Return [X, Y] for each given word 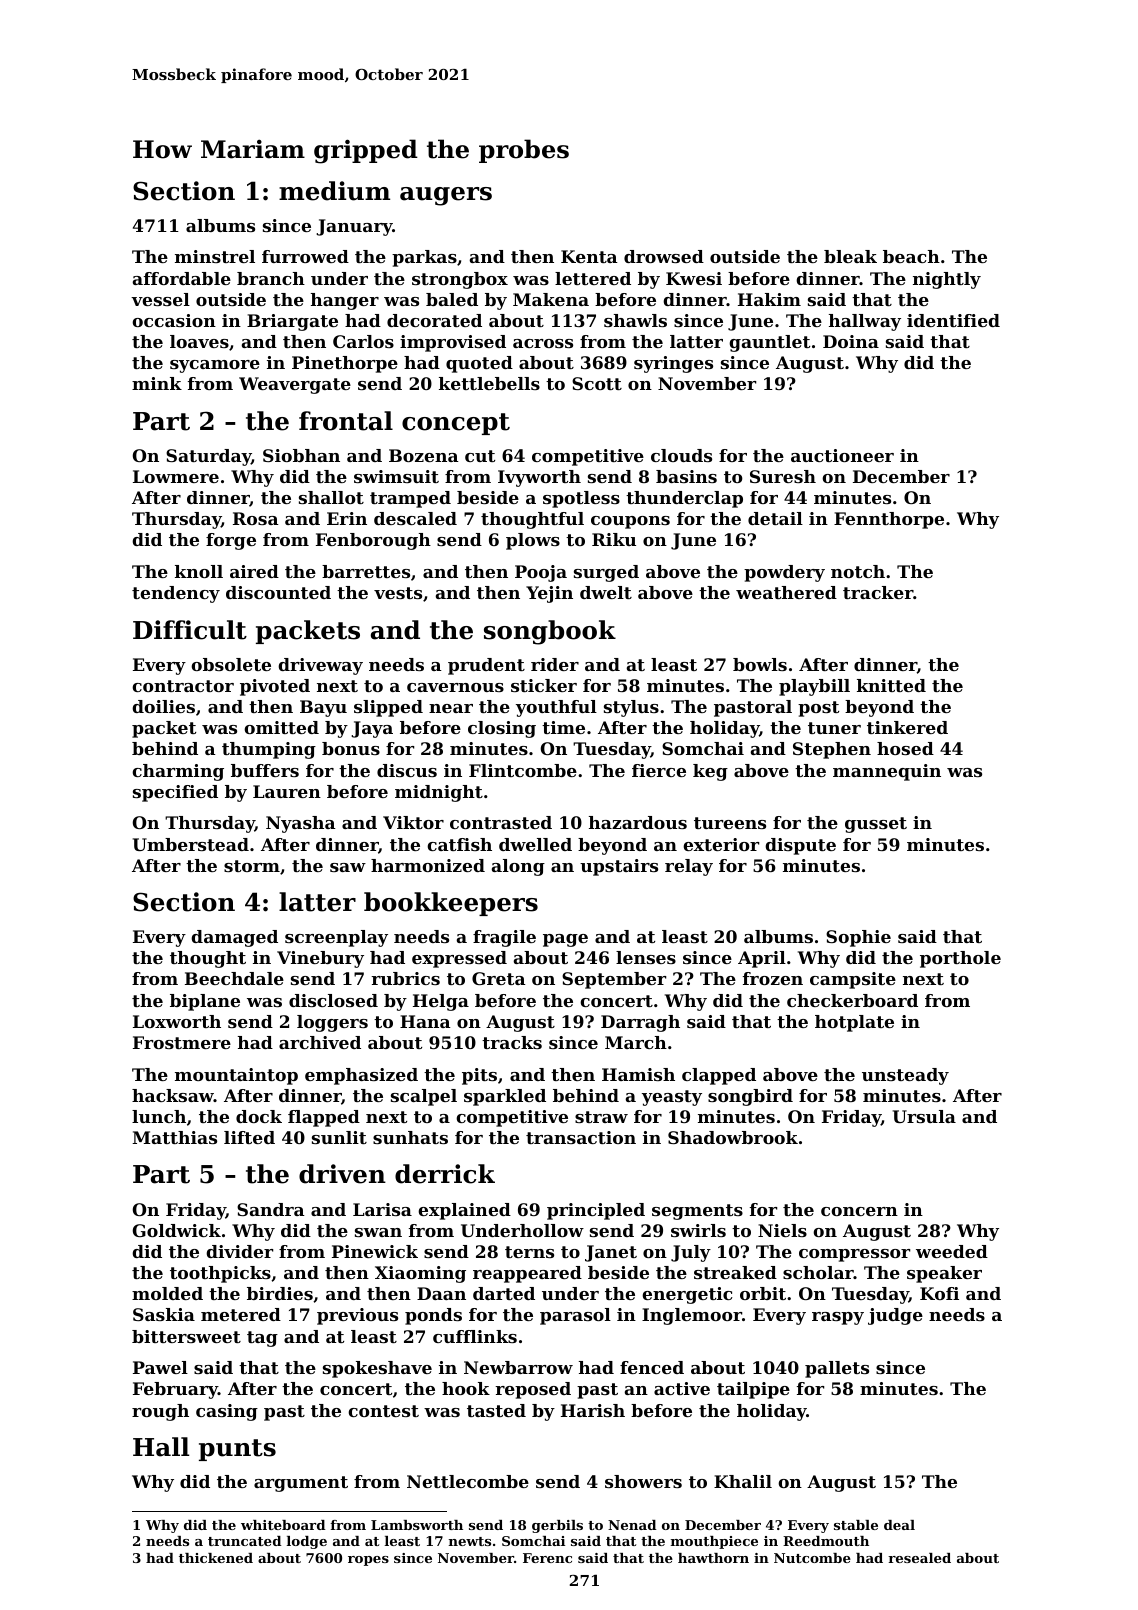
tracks [512, 1042]
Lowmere [176, 476]
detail [775, 518]
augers [446, 196]
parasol [575, 1316]
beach [911, 256]
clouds [681, 455]
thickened [216, 1558]
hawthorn [713, 1558]
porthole [960, 959]
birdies [280, 1293]
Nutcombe [812, 1558]
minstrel [215, 256]
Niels [782, 1230]
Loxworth [177, 1021]
